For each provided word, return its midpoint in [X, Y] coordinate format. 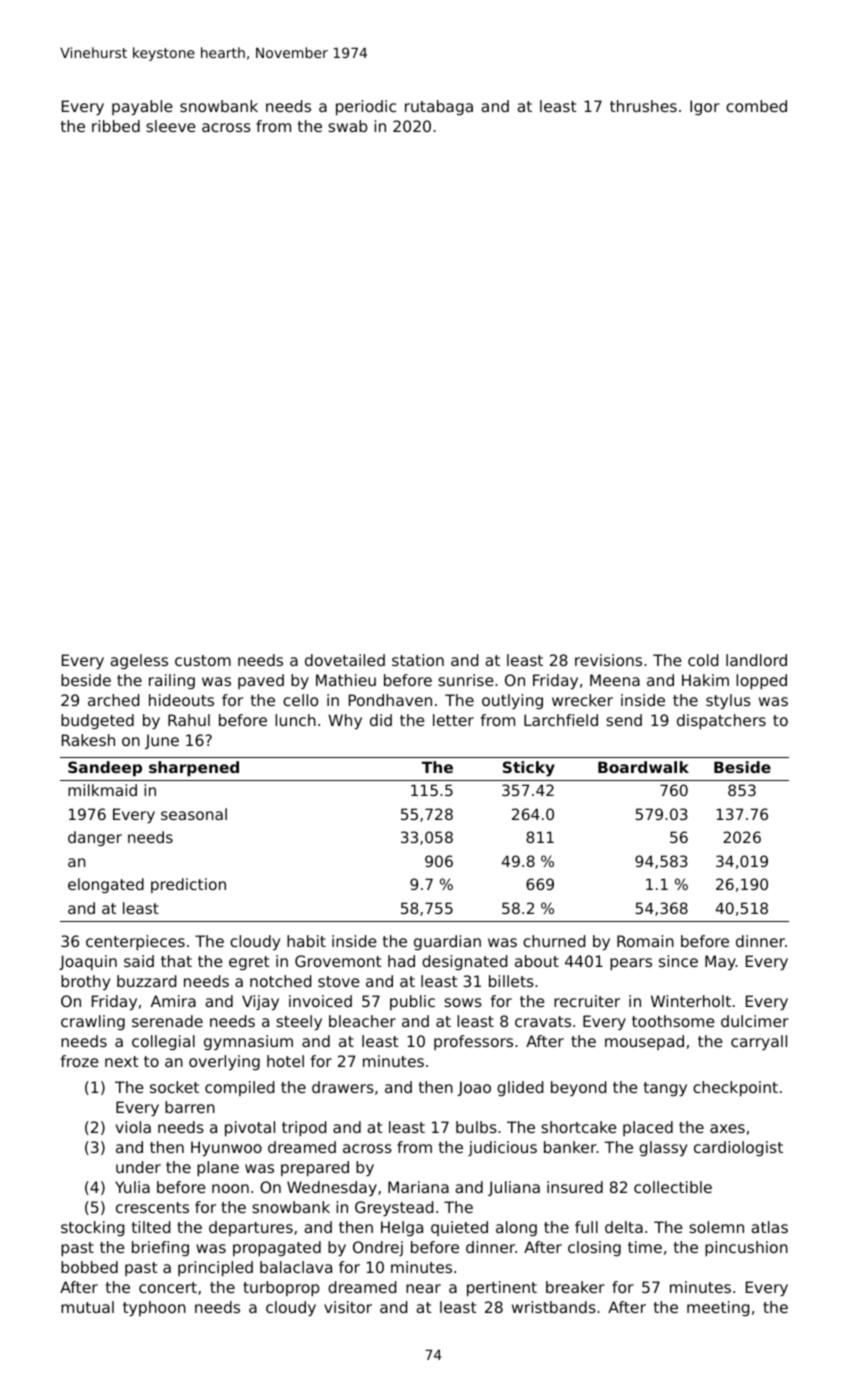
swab [348, 126]
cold [703, 660]
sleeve [171, 126]
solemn [716, 1227]
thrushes [643, 106]
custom [203, 660]
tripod [304, 1129]
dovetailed [345, 660]
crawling [93, 1022]
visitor [348, 1307]
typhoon [154, 1308]
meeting [718, 1308]
